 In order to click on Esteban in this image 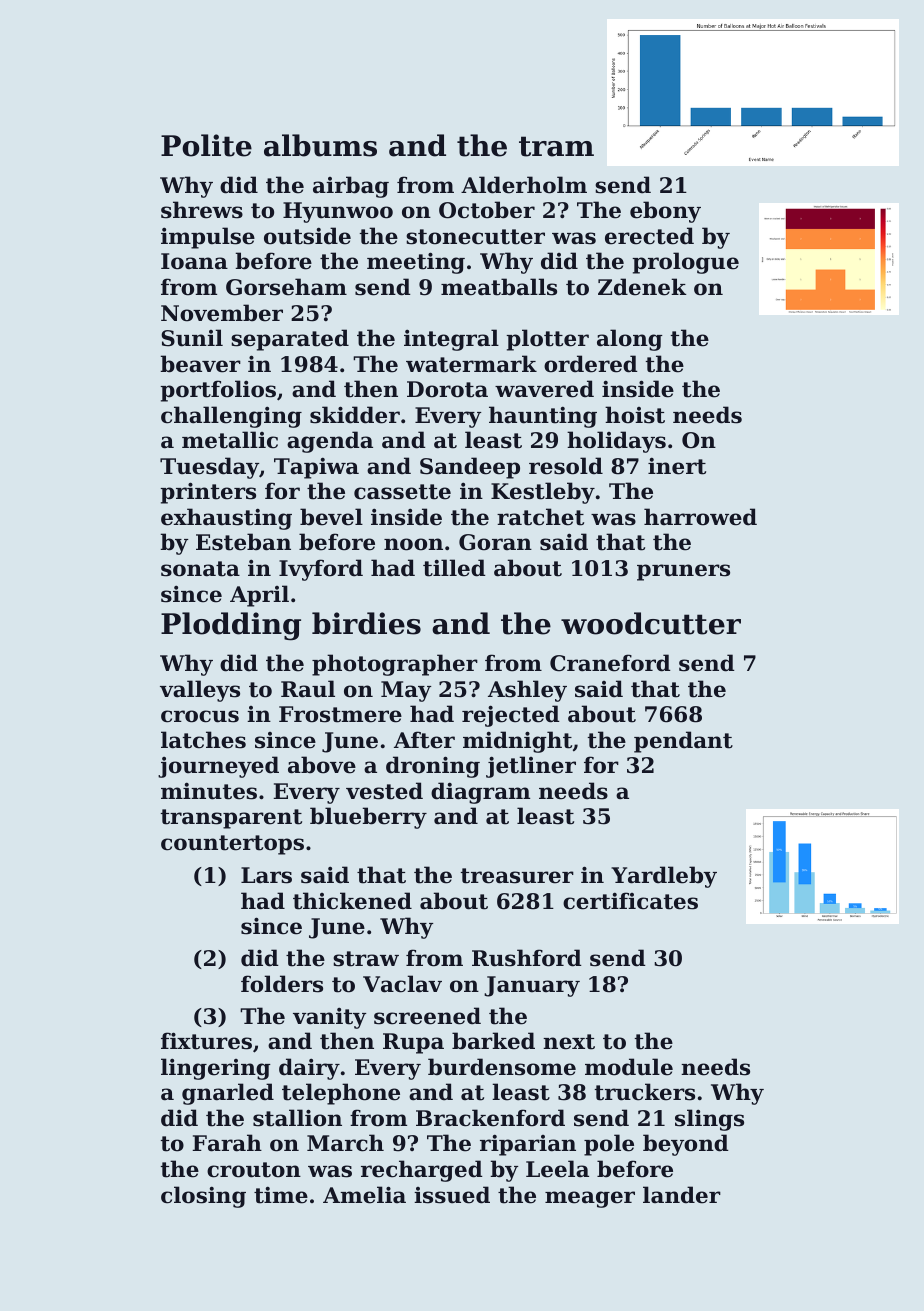, I will do `click(243, 542)`.
